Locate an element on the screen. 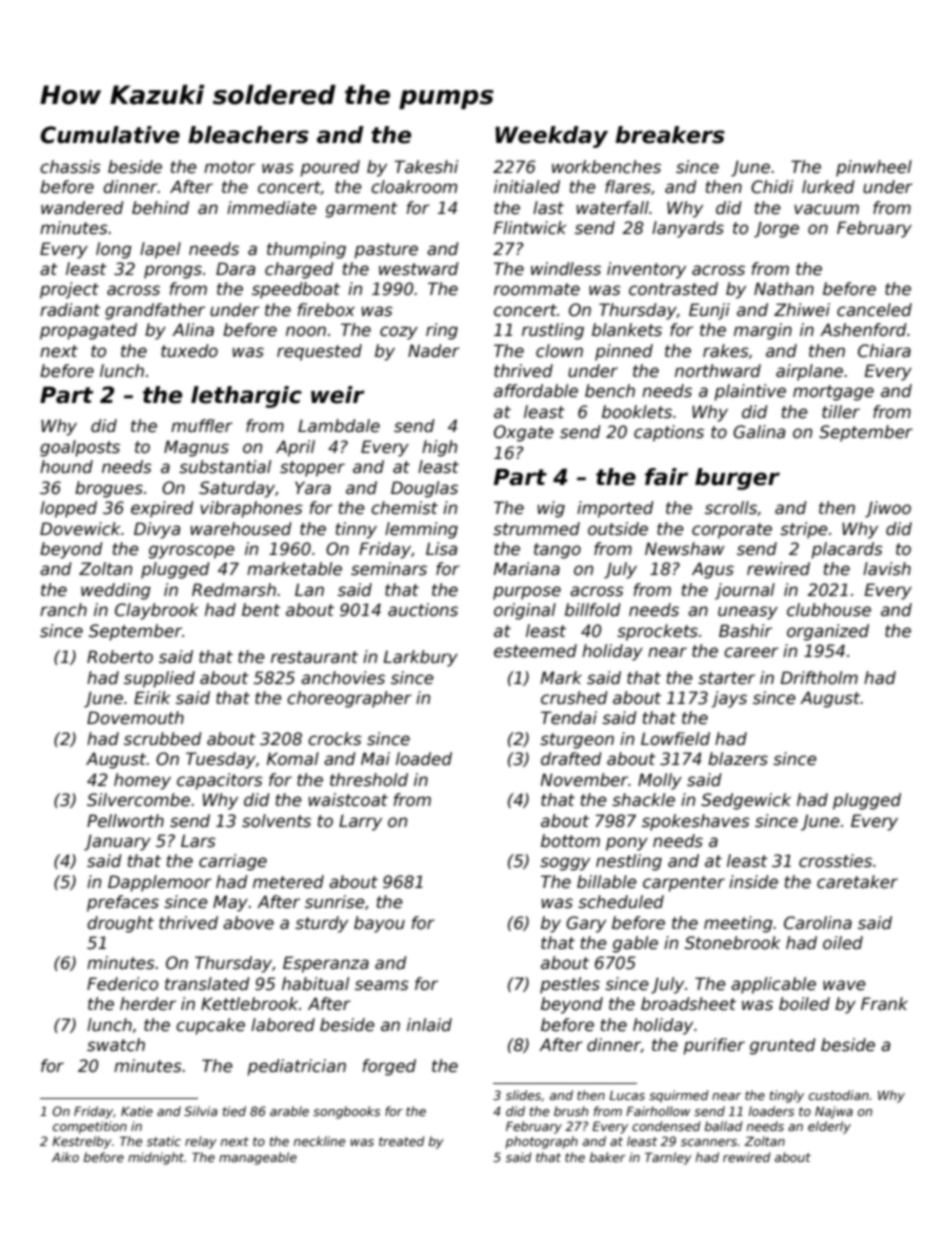 The height and width of the screenshot is (1233, 952). bleachers is located at coordinates (248, 135).
